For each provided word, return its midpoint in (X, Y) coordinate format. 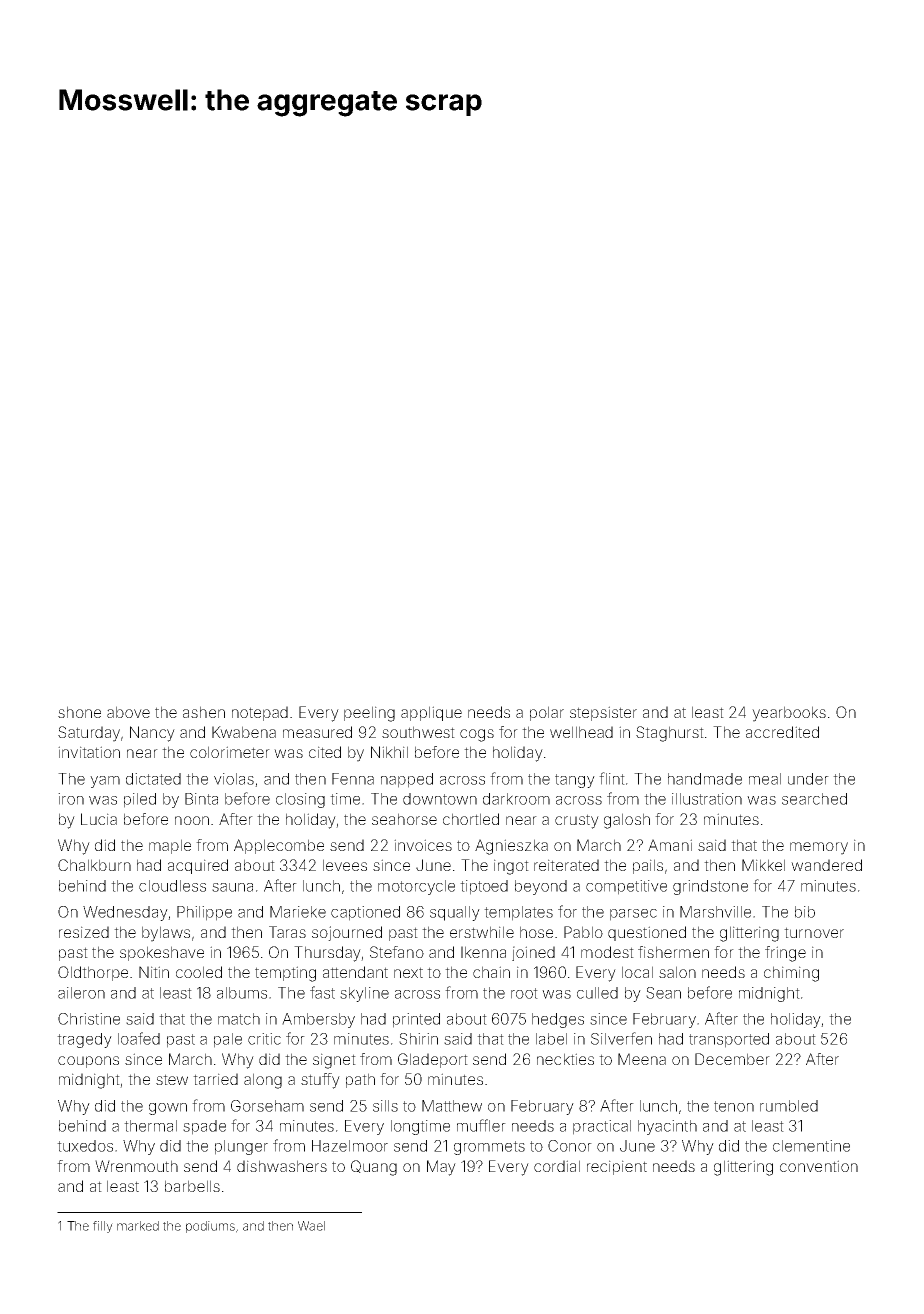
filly (103, 1227)
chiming (791, 974)
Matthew (452, 1106)
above (128, 712)
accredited (782, 732)
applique (431, 713)
